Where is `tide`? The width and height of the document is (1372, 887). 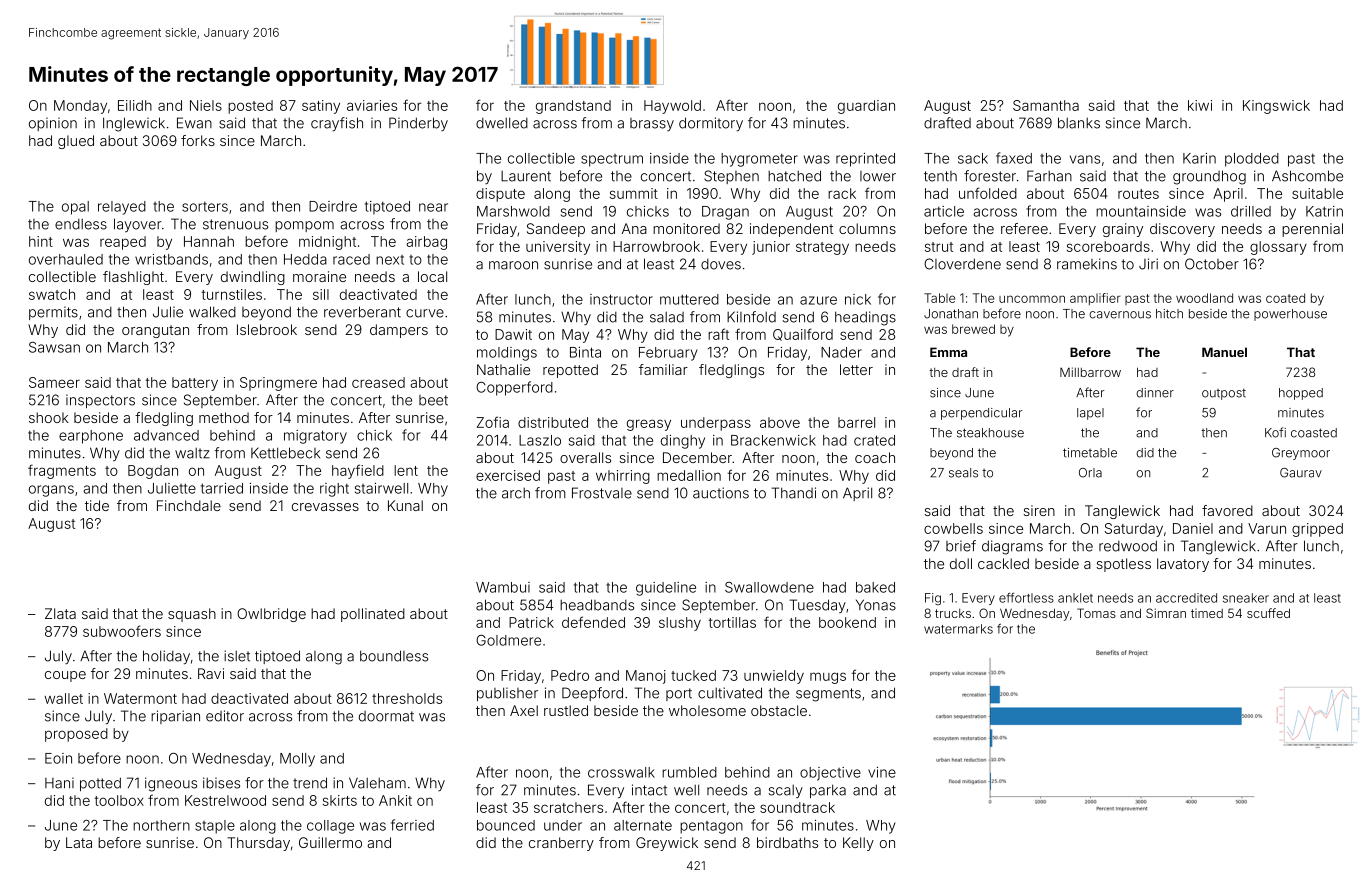
tide is located at coordinates (97, 505).
